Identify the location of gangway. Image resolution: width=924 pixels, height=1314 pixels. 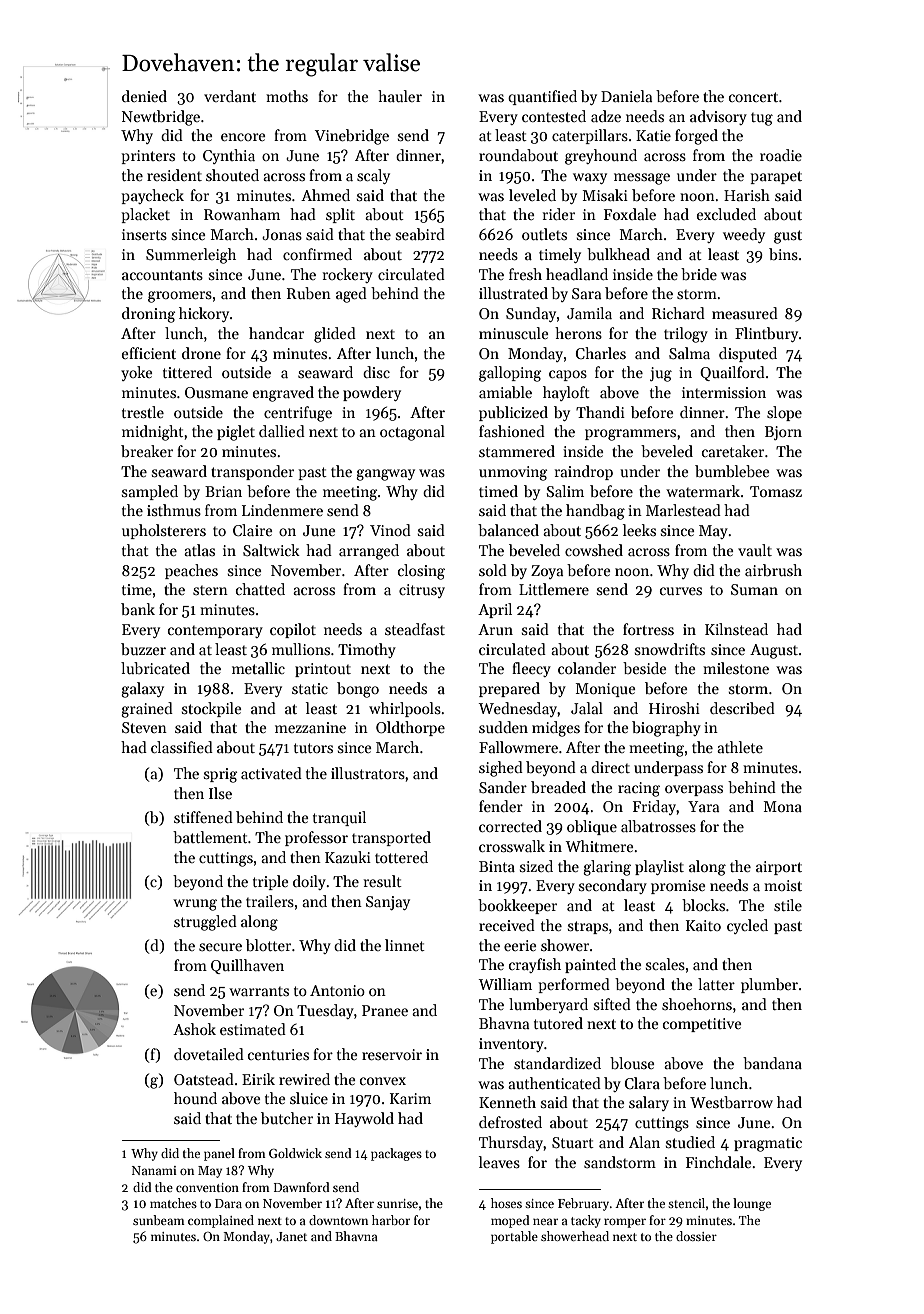
(385, 475).
